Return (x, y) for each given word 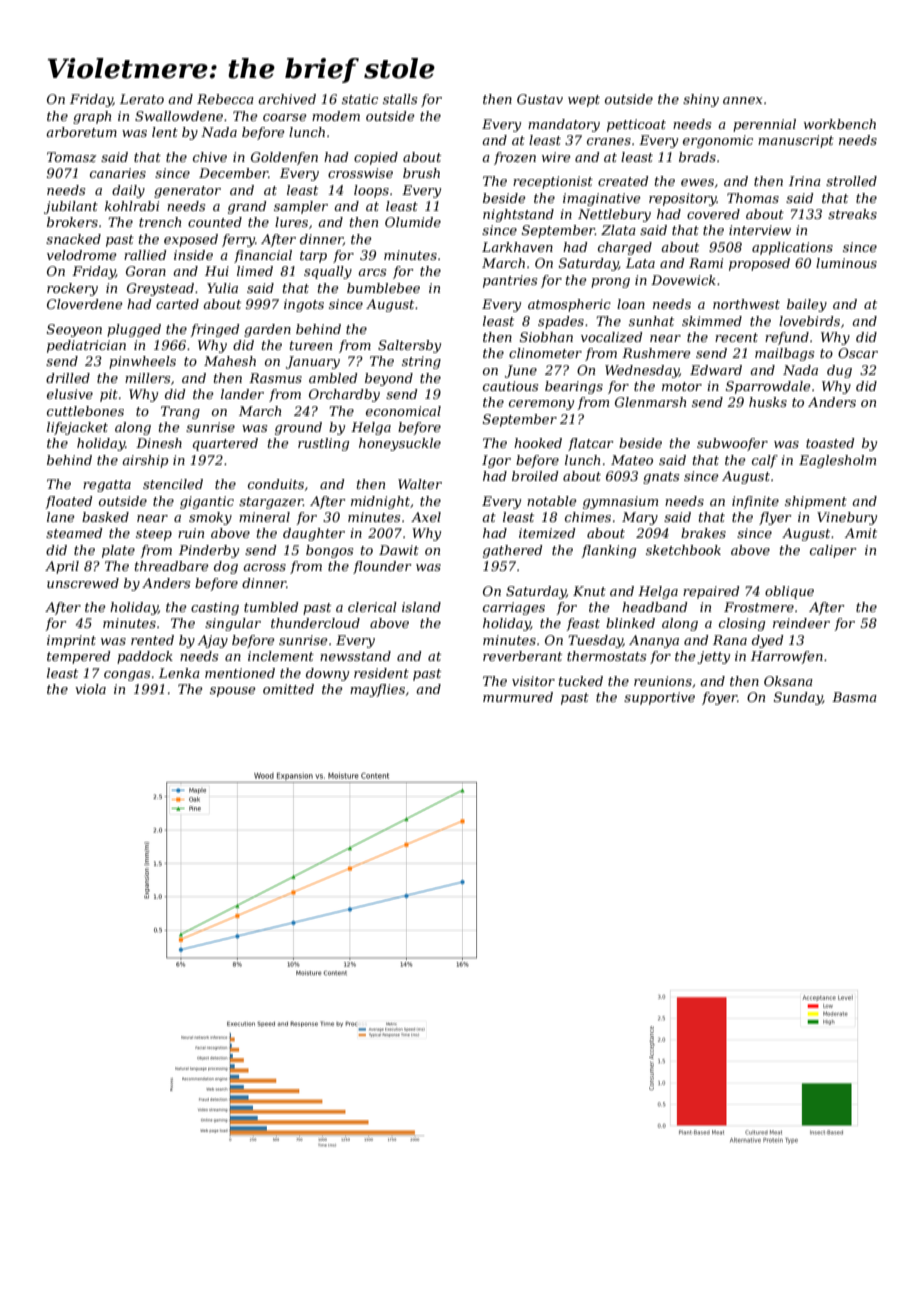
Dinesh (159, 443)
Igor (496, 461)
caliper (833, 551)
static (360, 99)
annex (743, 100)
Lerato (142, 99)
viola (90, 689)
